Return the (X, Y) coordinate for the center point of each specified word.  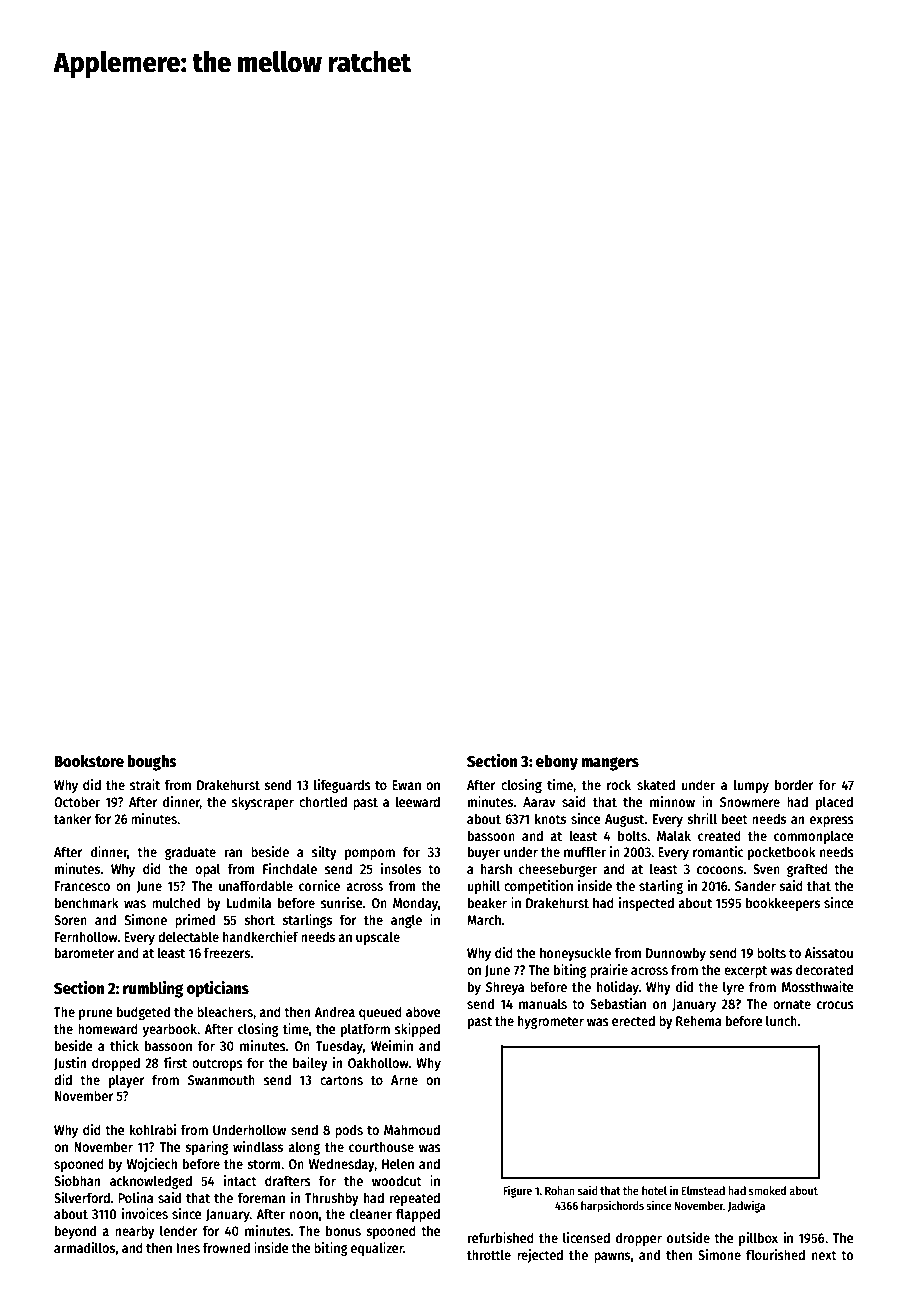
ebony (557, 763)
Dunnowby (676, 954)
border (794, 784)
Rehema (699, 1020)
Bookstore (89, 761)
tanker (73, 818)
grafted (807, 870)
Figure (517, 1192)
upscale (378, 938)
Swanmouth (221, 1079)
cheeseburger (558, 870)
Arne (404, 1080)
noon (304, 1215)
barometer (85, 952)
